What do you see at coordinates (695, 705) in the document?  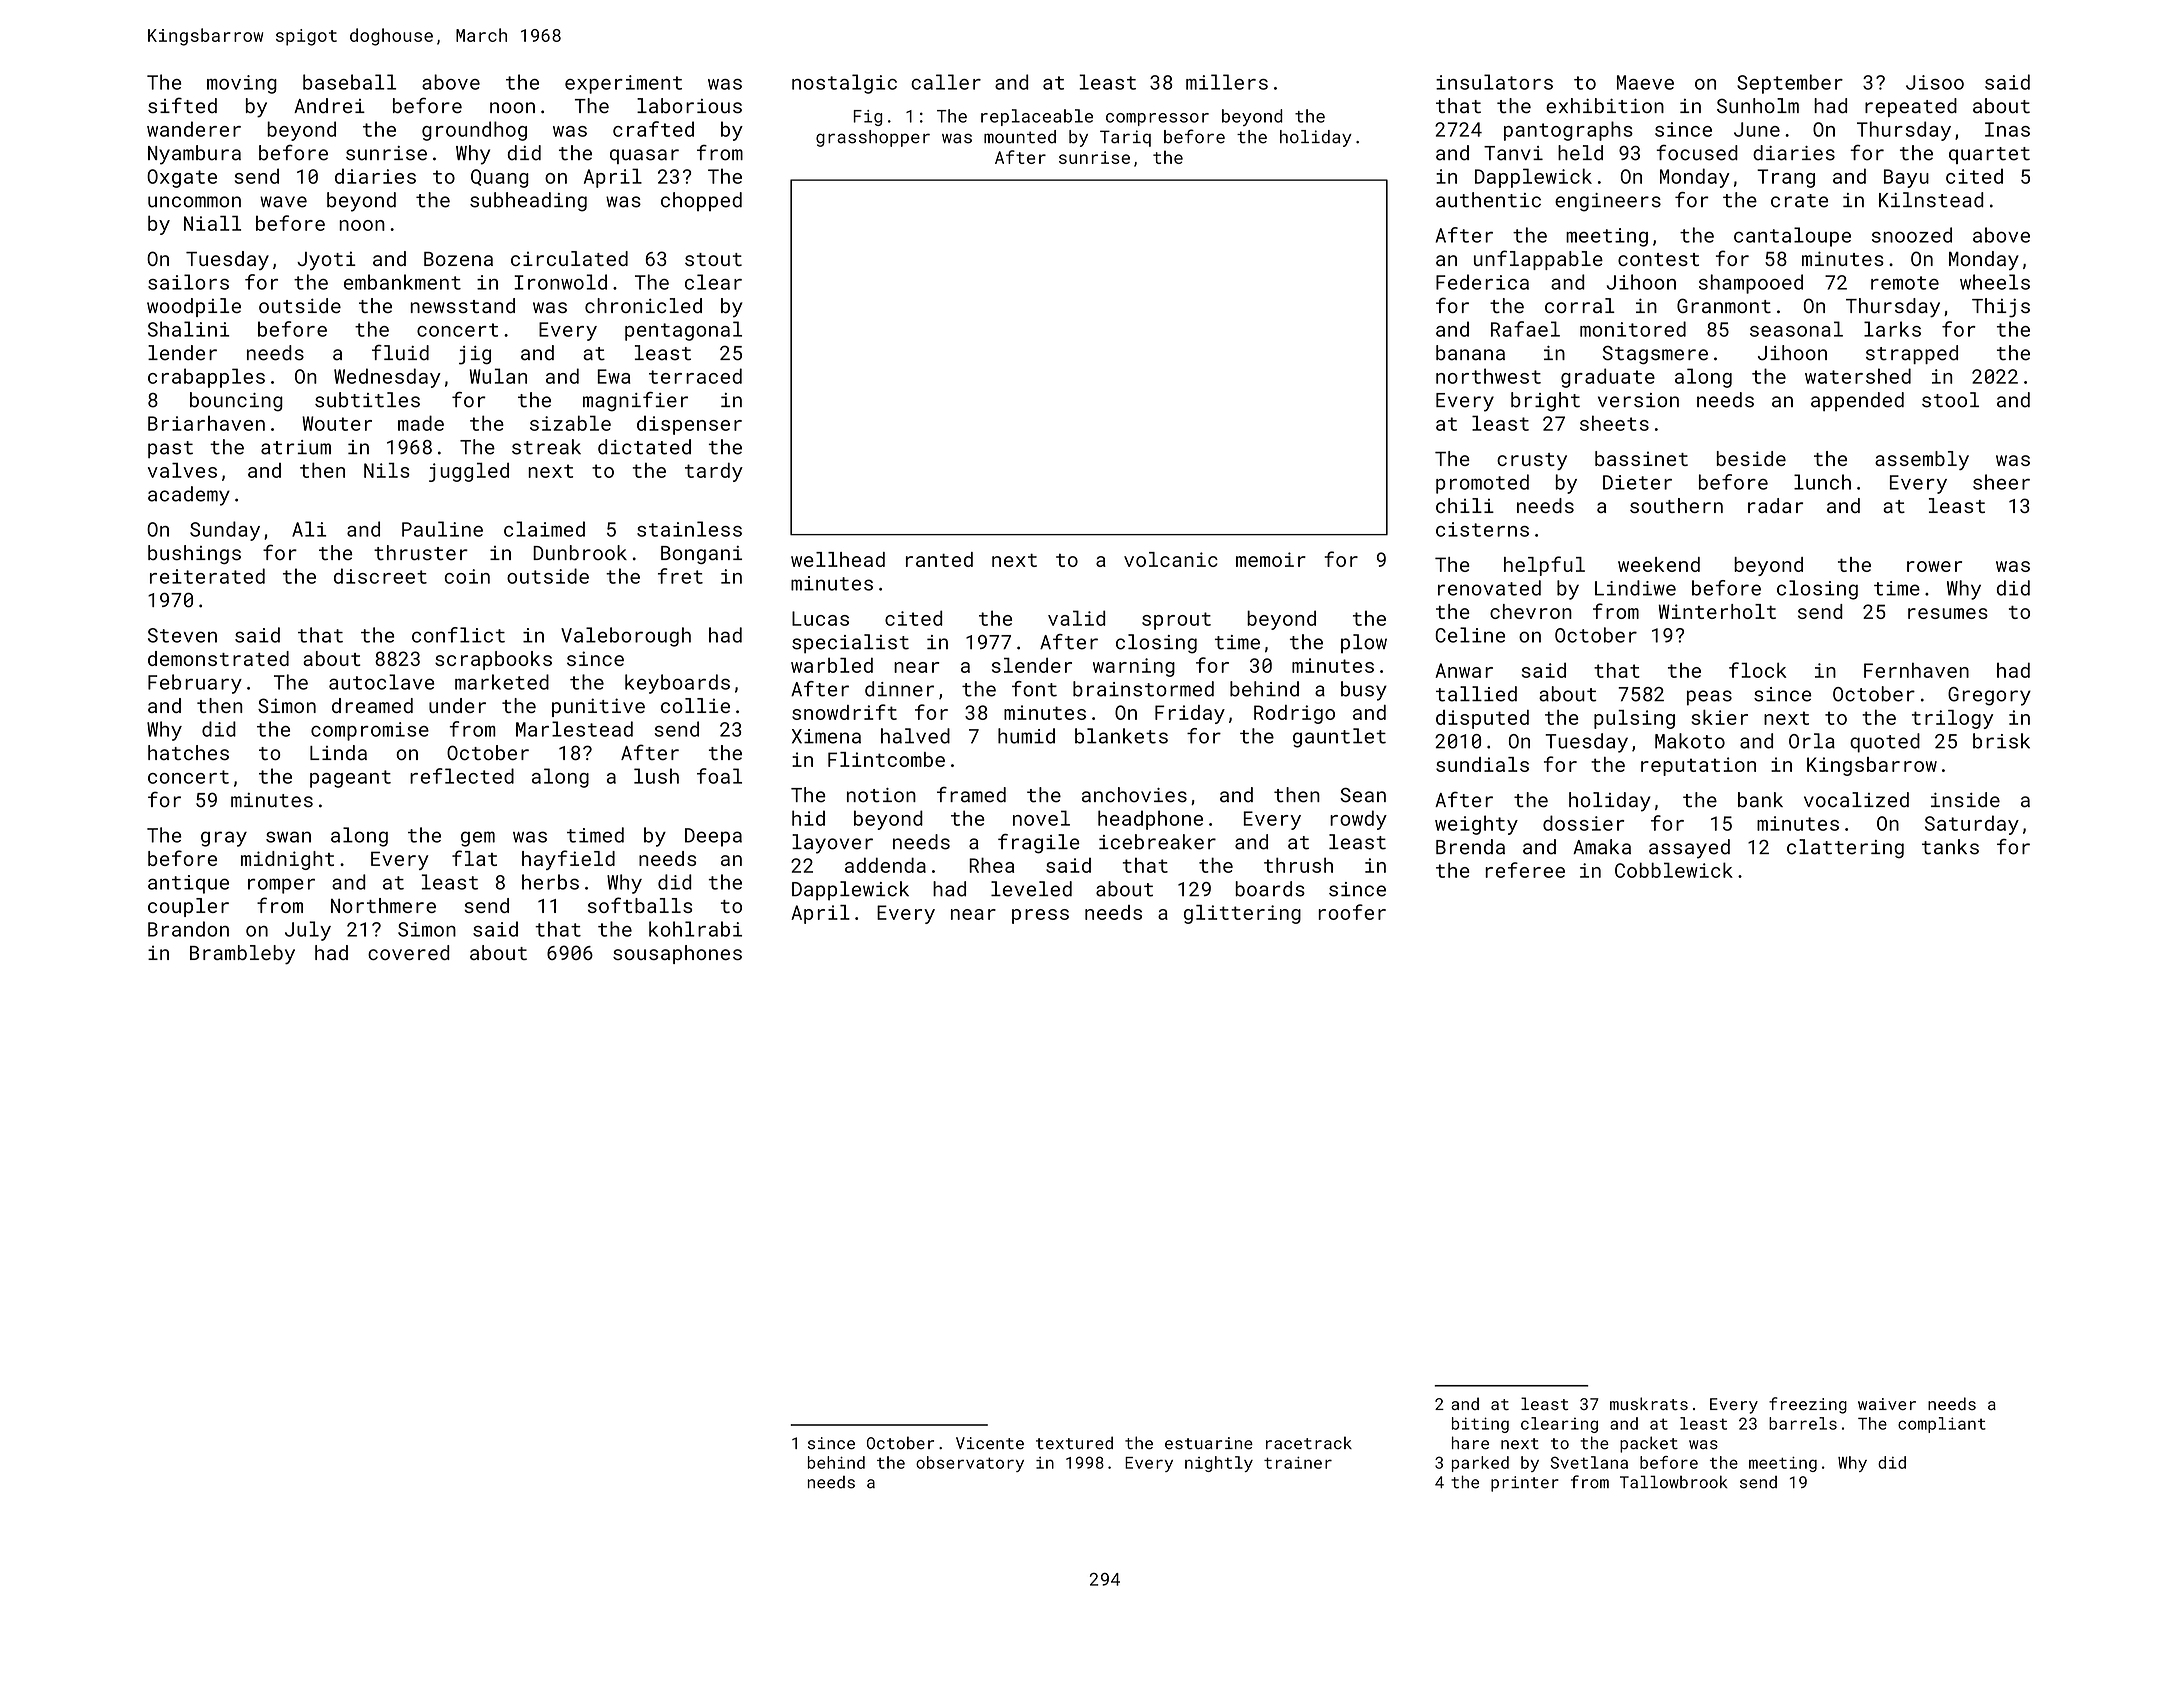 I see `collie` at bounding box center [695, 705].
